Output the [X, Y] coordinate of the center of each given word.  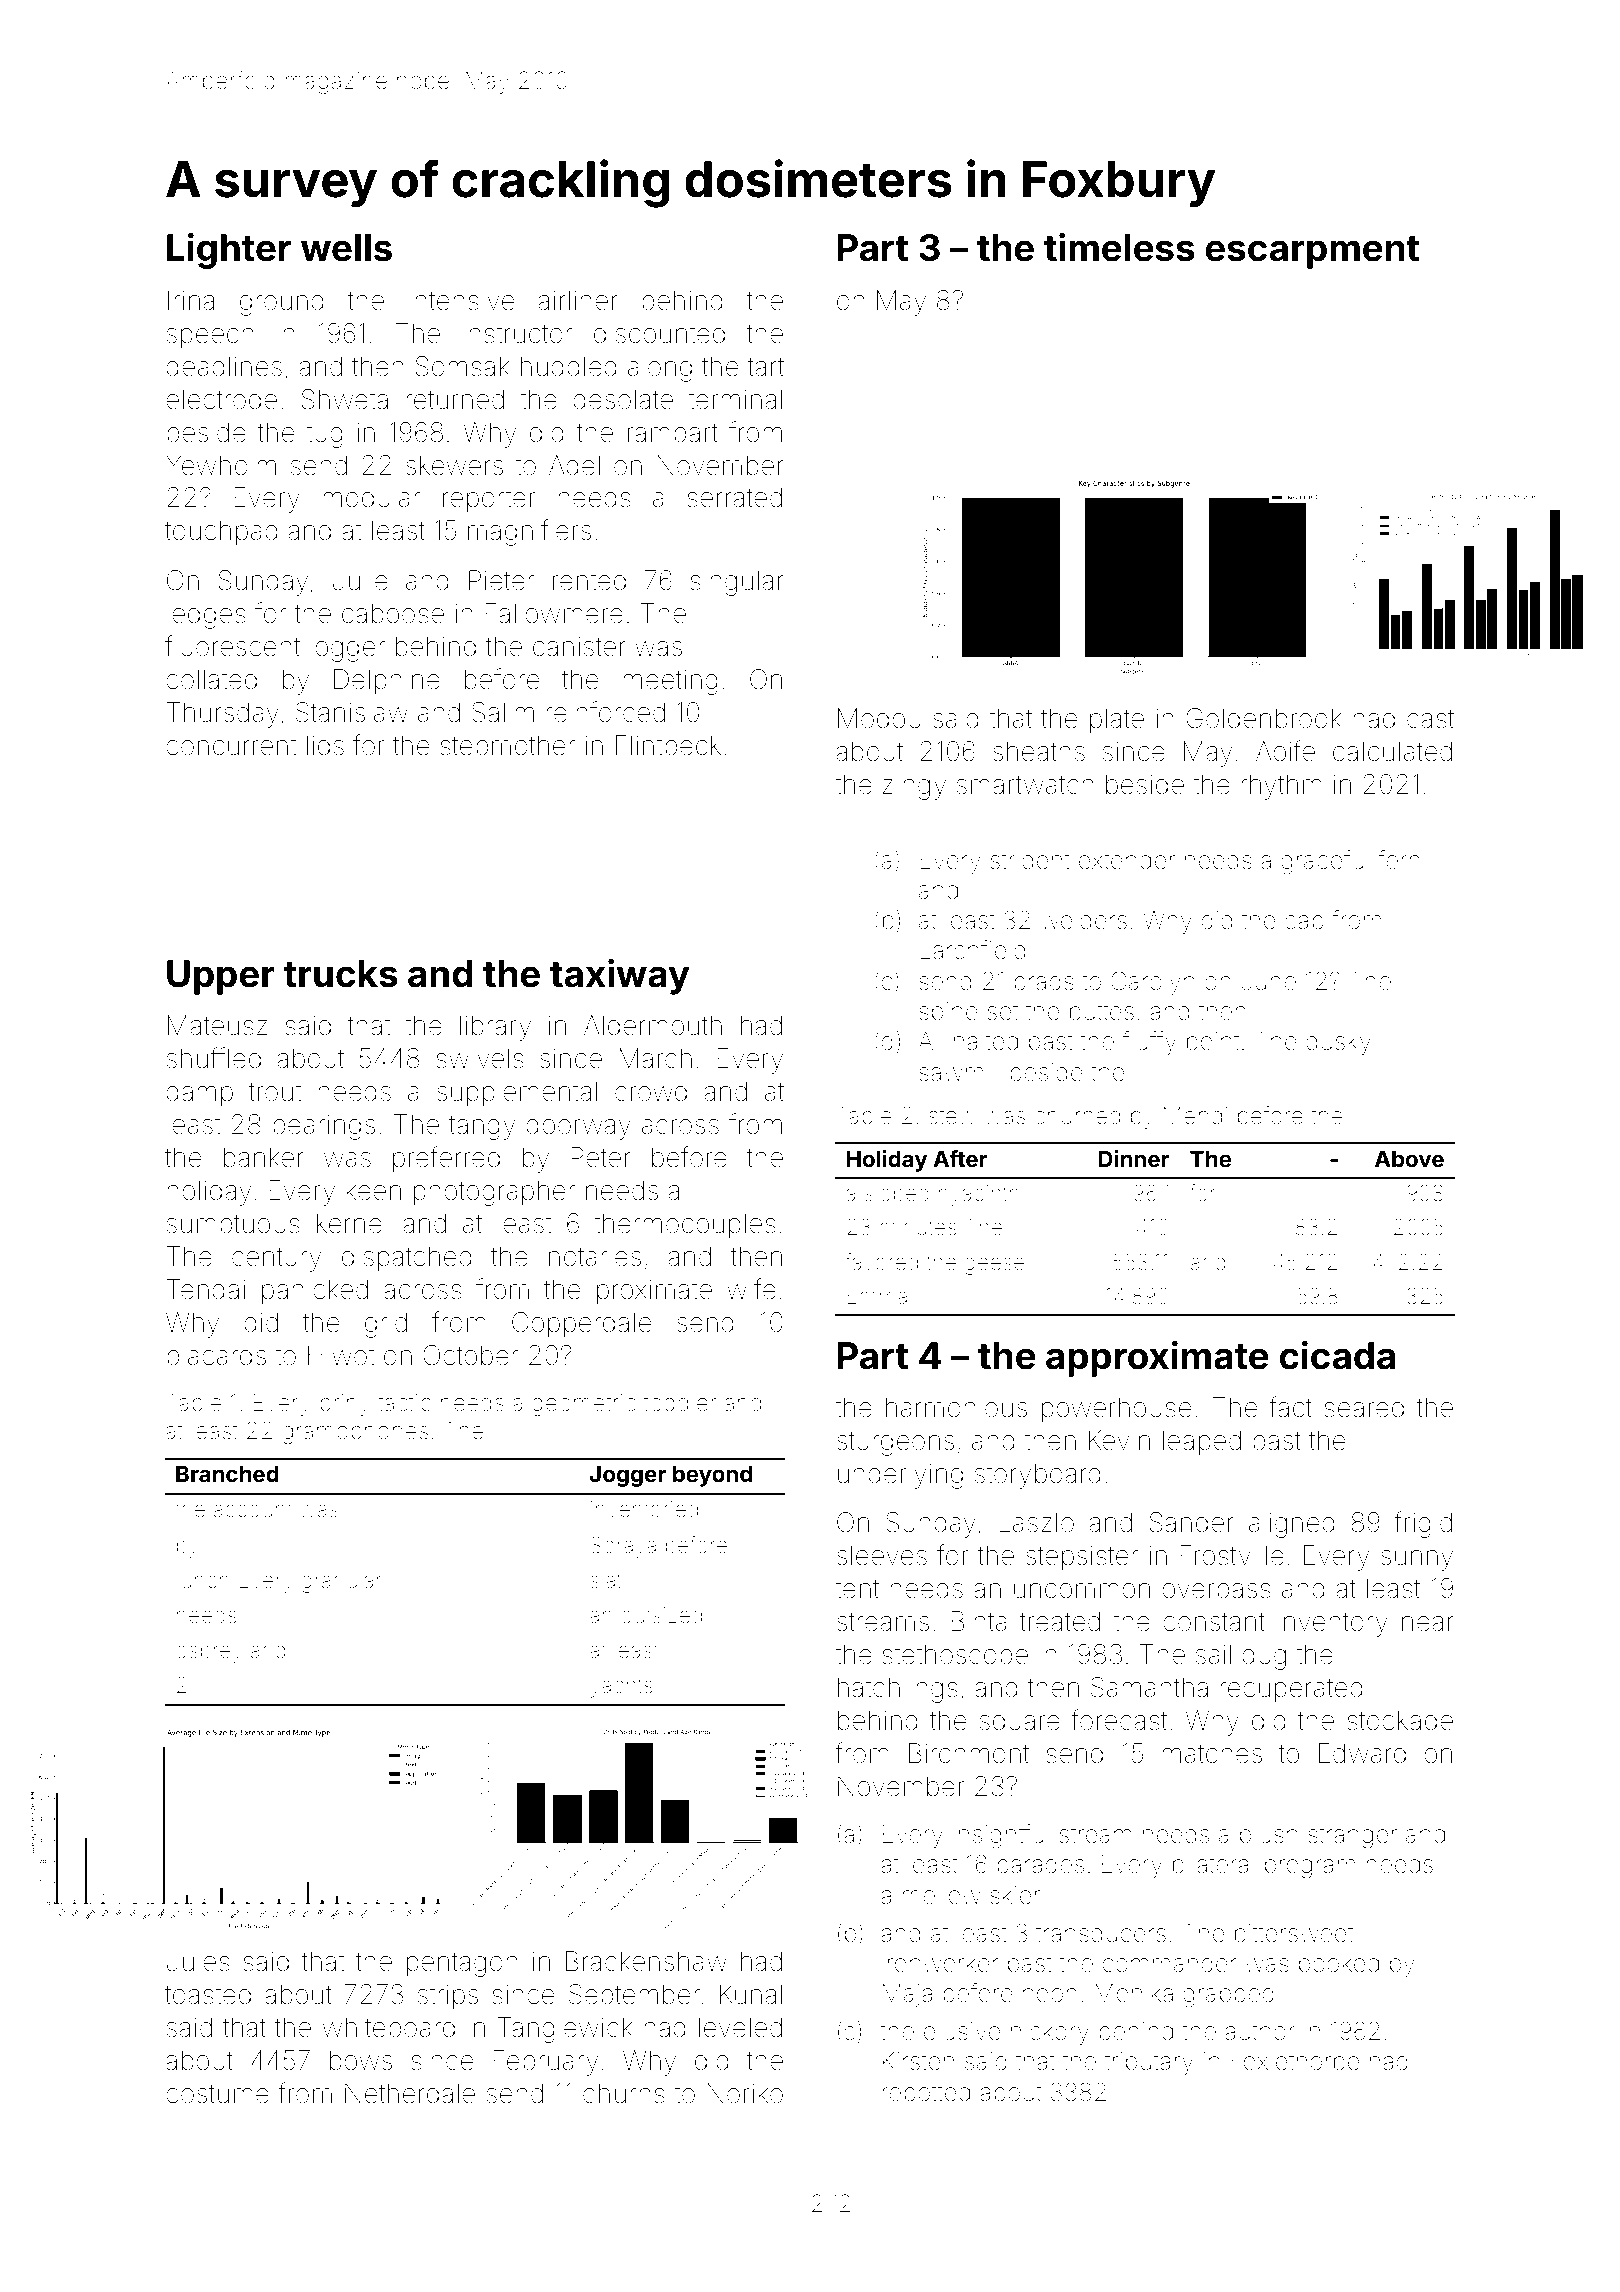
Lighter [229, 251]
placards [216, 1357]
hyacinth [979, 1195]
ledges [206, 616]
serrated [734, 497]
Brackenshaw [646, 1961]
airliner [578, 300]
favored [882, 1262]
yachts [621, 1687]
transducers [1101, 1933]
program [1310, 1869]
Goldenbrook [1264, 718]
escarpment [1312, 252]
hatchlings [898, 1690]
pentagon [462, 1965]
